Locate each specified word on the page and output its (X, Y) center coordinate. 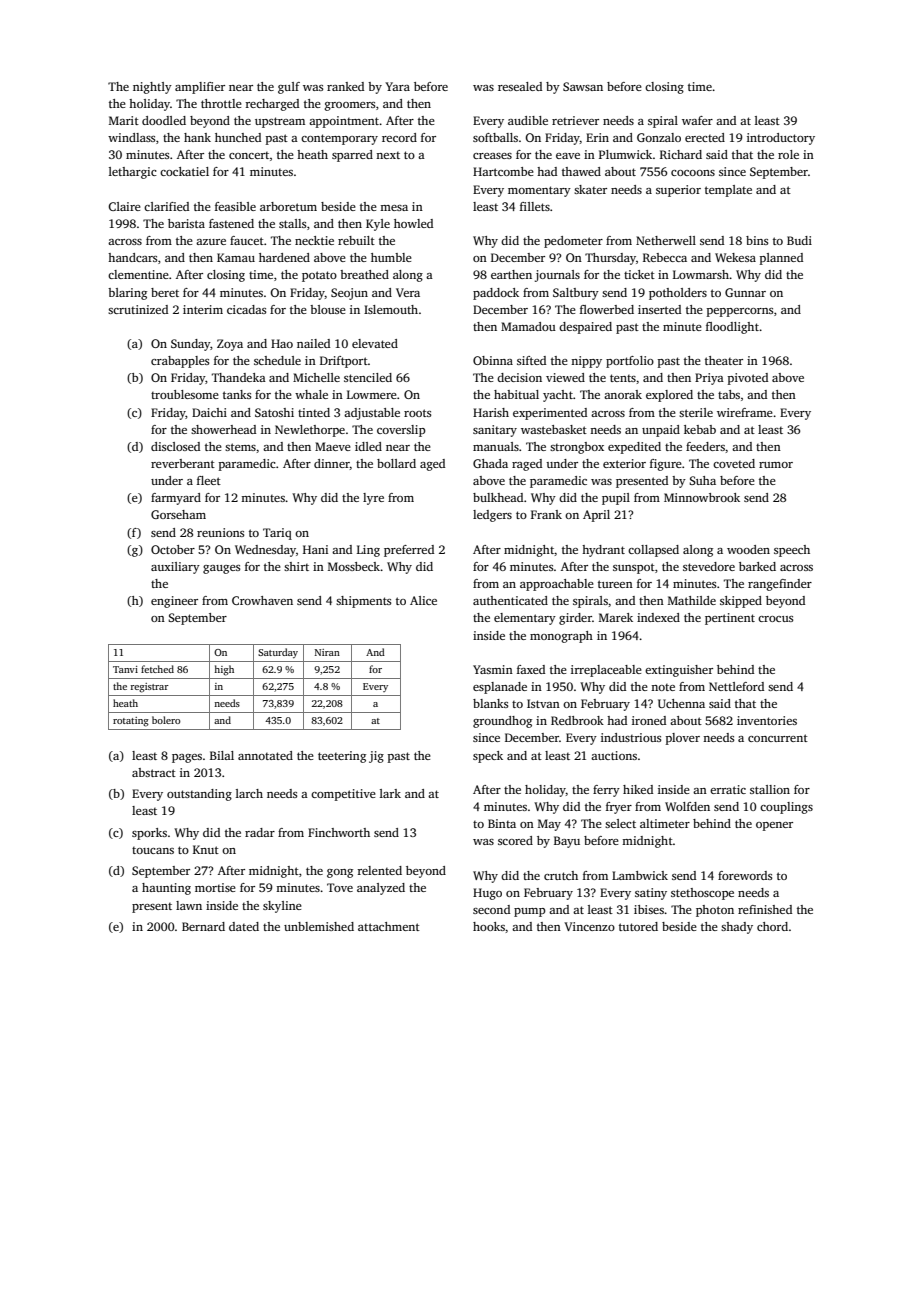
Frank (546, 514)
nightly (152, 88)
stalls (292, 223)
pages (187, 758)
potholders (678, 294)
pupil (616, 499)
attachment (389, 926)
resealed (520, 86)
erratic (728, 789)
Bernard (203, 926)
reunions (220, 532)
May (549, 825)
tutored (638, 926)
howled (413, 223)
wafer (697, 120)
